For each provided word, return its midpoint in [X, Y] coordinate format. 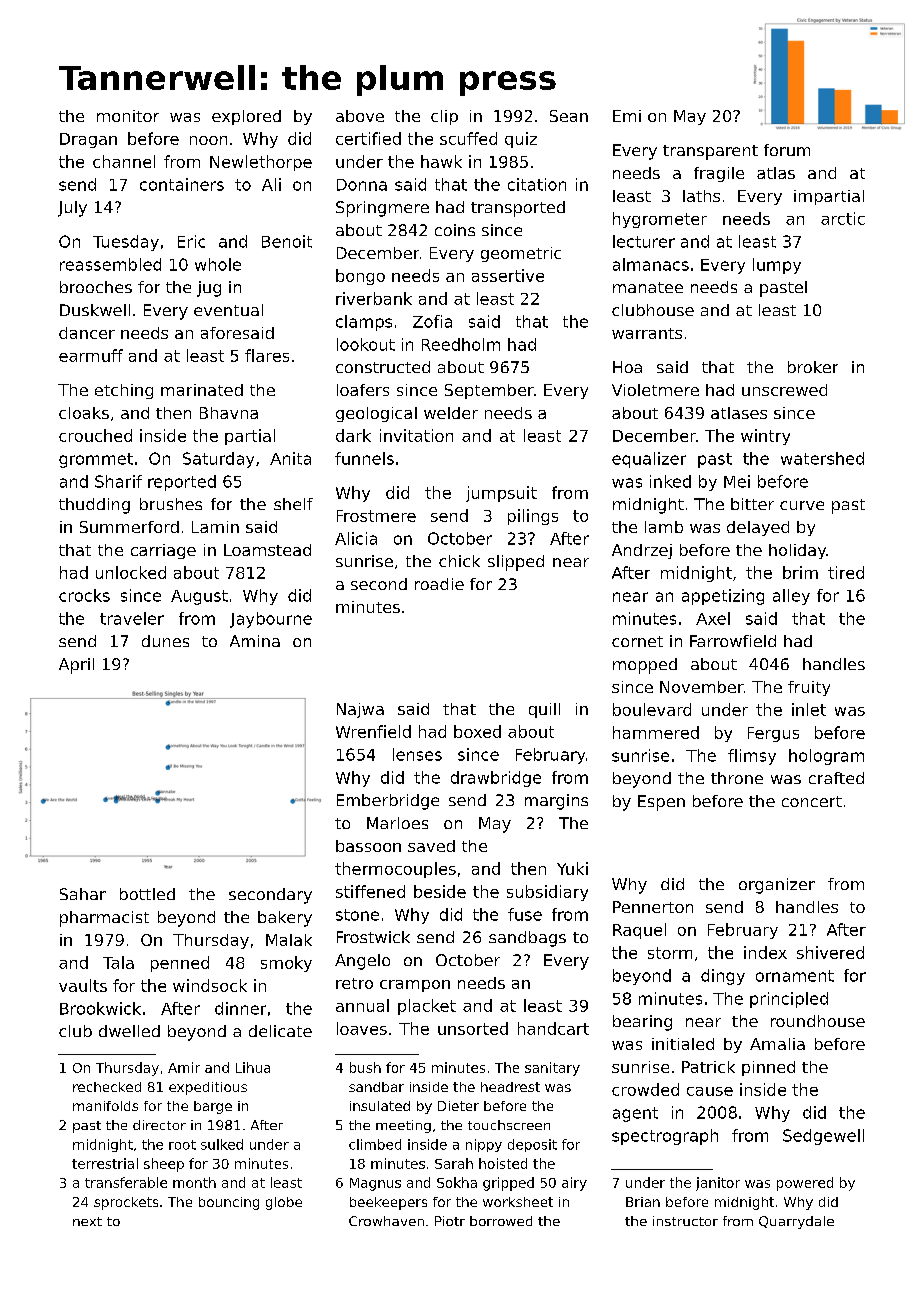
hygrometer [660, 220]
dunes [165, 641]
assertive [508, 275]
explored [246, 117]
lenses [417, 754]
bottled [147, 894]
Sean [569, 116]
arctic [843, 218]
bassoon [368, 846]
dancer [87, 333]
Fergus [773, 734]
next [87, 1221]
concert [812, 801]
